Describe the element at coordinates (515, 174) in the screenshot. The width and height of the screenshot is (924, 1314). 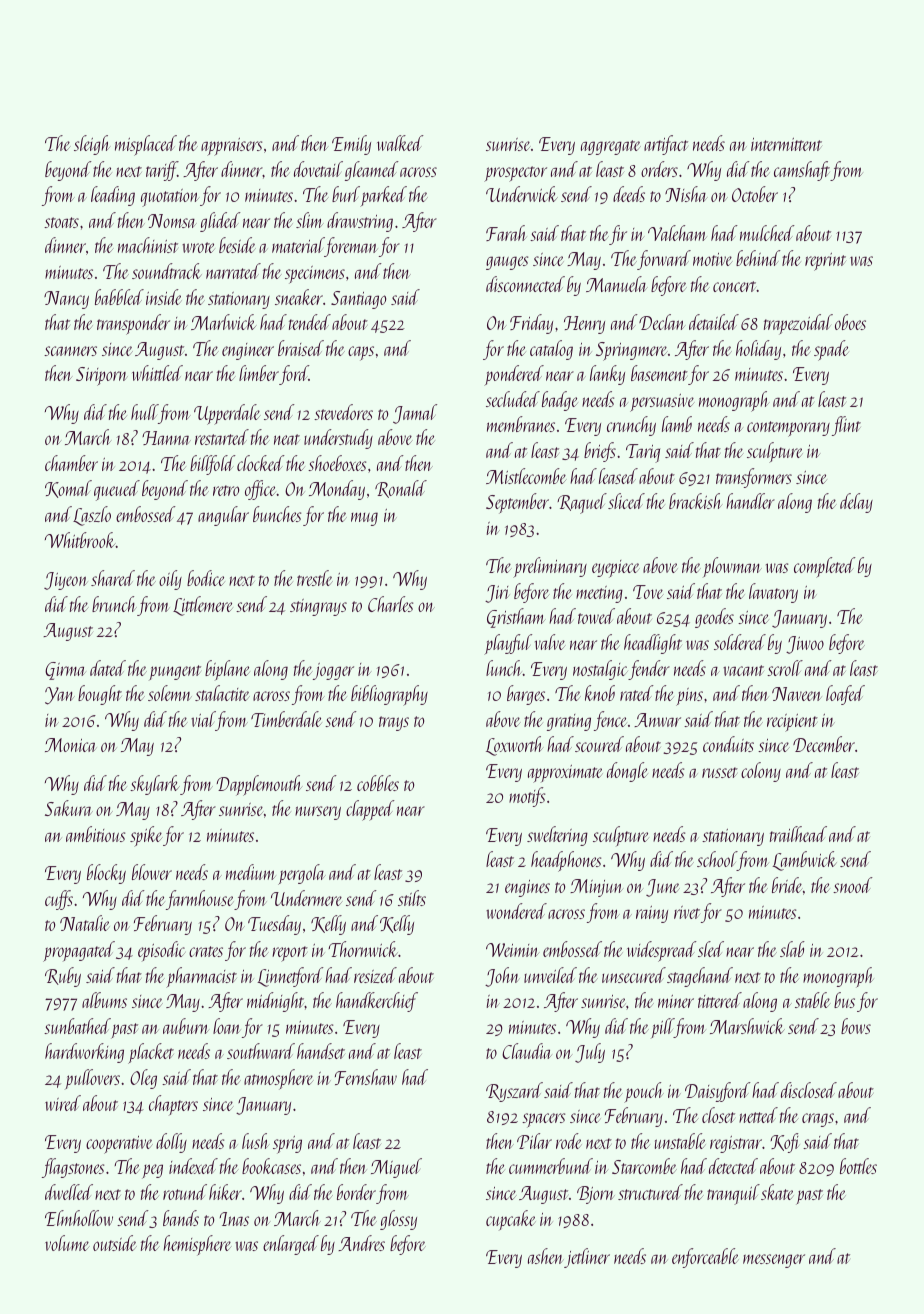
I see `prospector` at that location.
